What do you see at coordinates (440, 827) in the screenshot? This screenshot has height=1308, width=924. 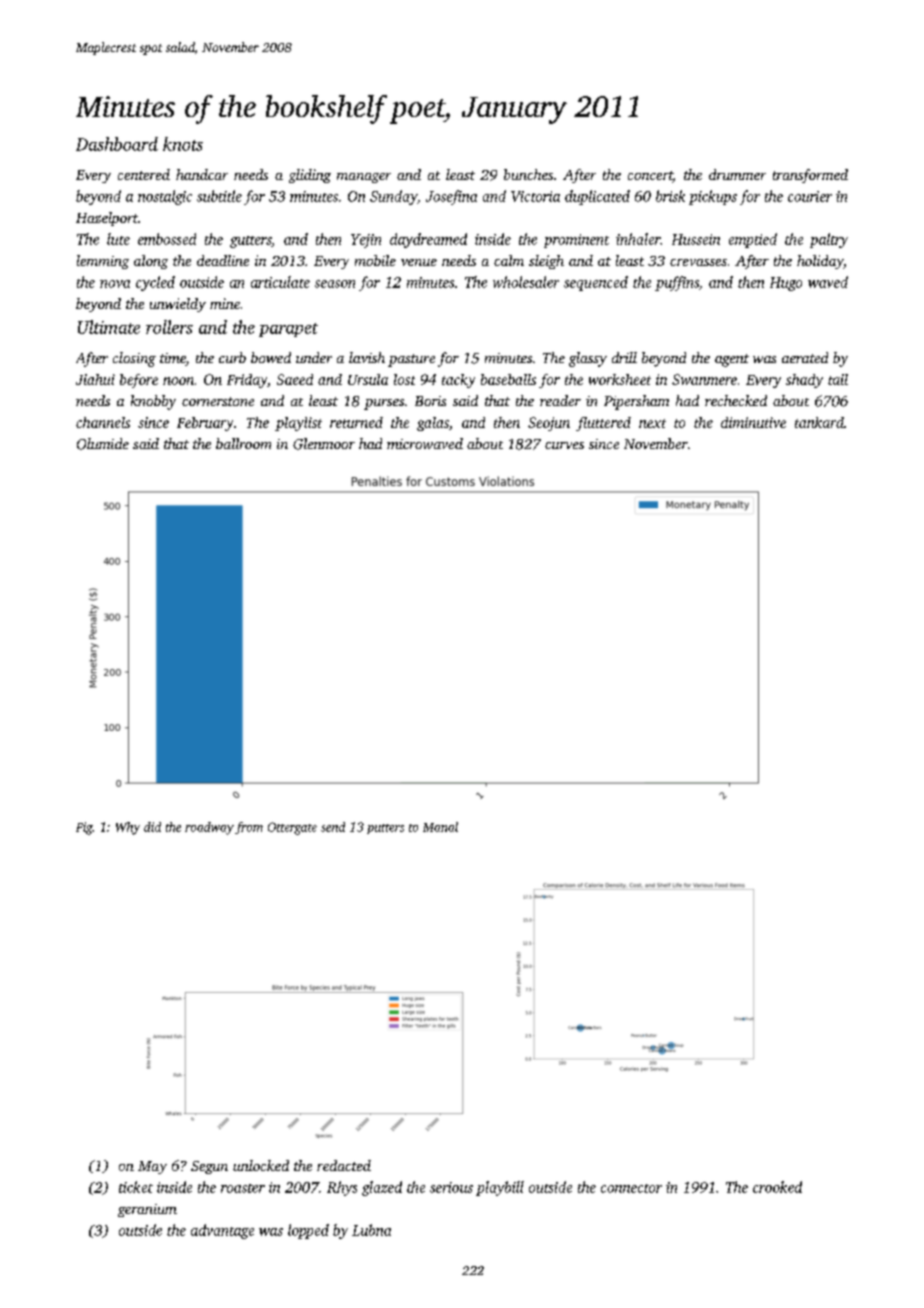 I see `Manal` at bounding box center [440, 827].
